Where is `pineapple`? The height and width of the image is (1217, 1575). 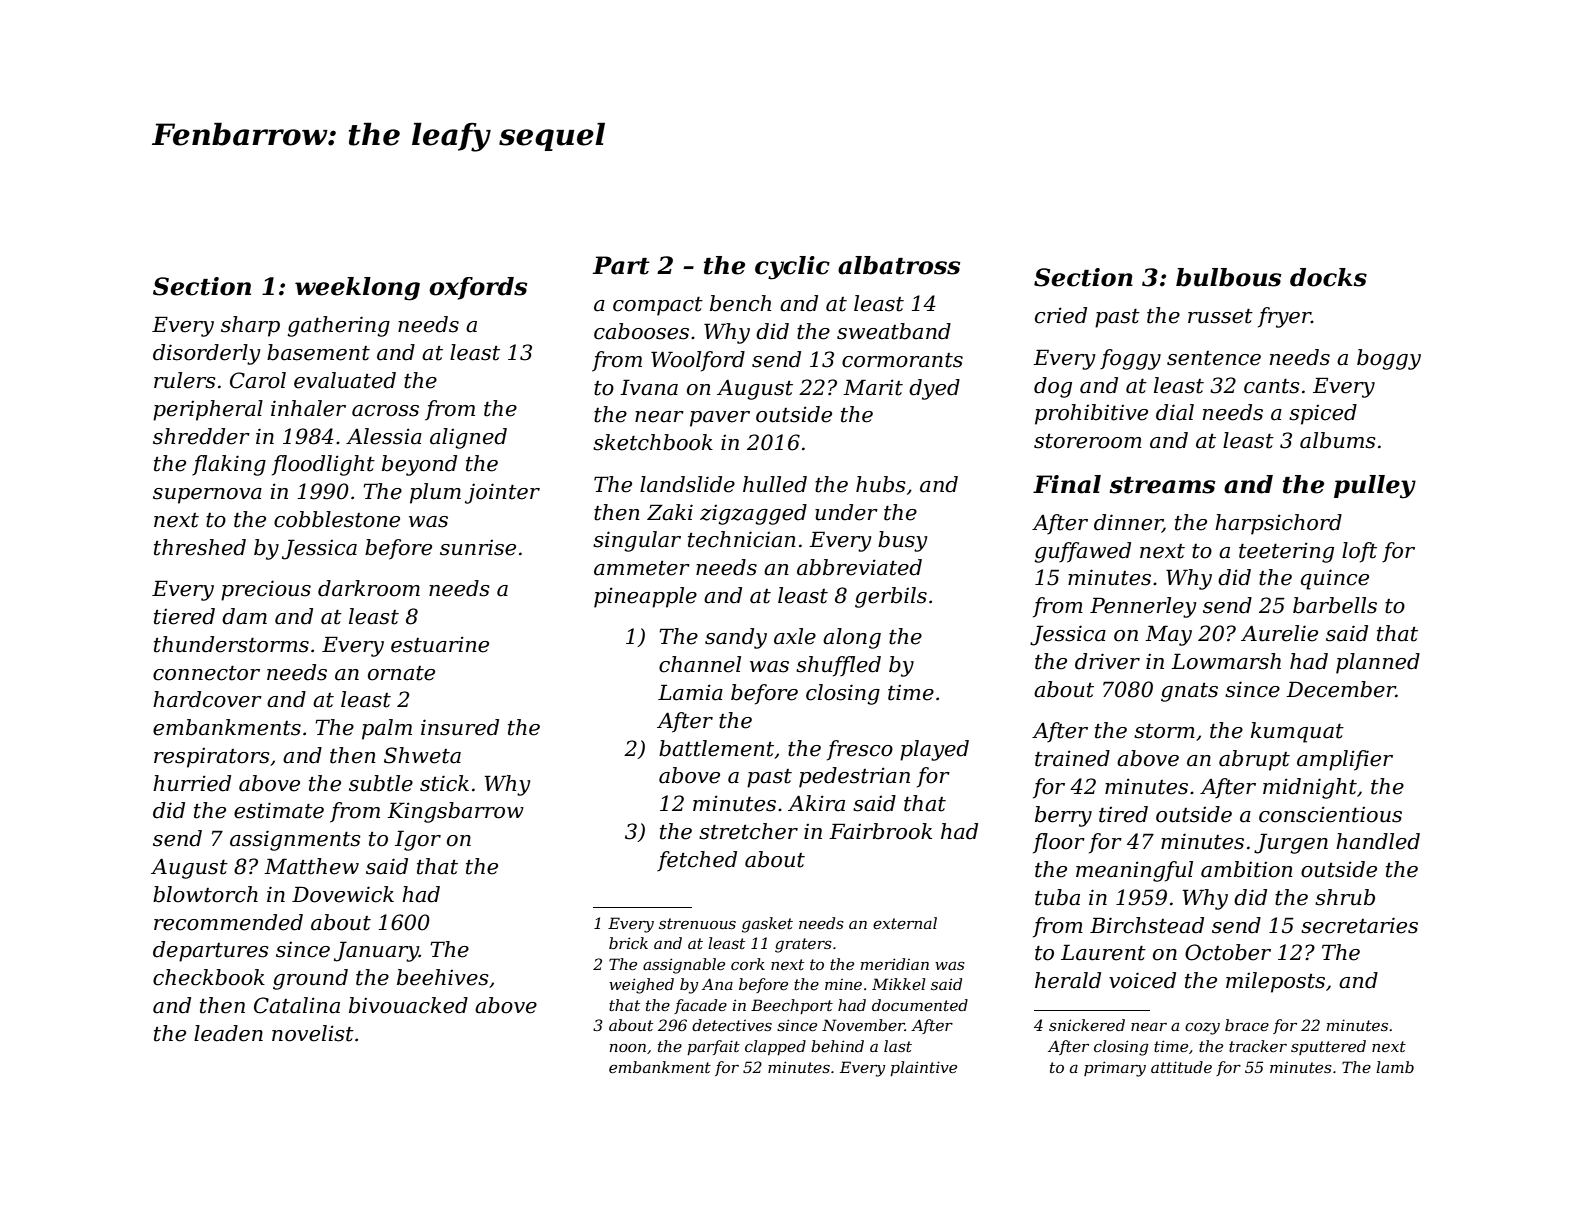
pineapple is located at coordinates (645, 597).
